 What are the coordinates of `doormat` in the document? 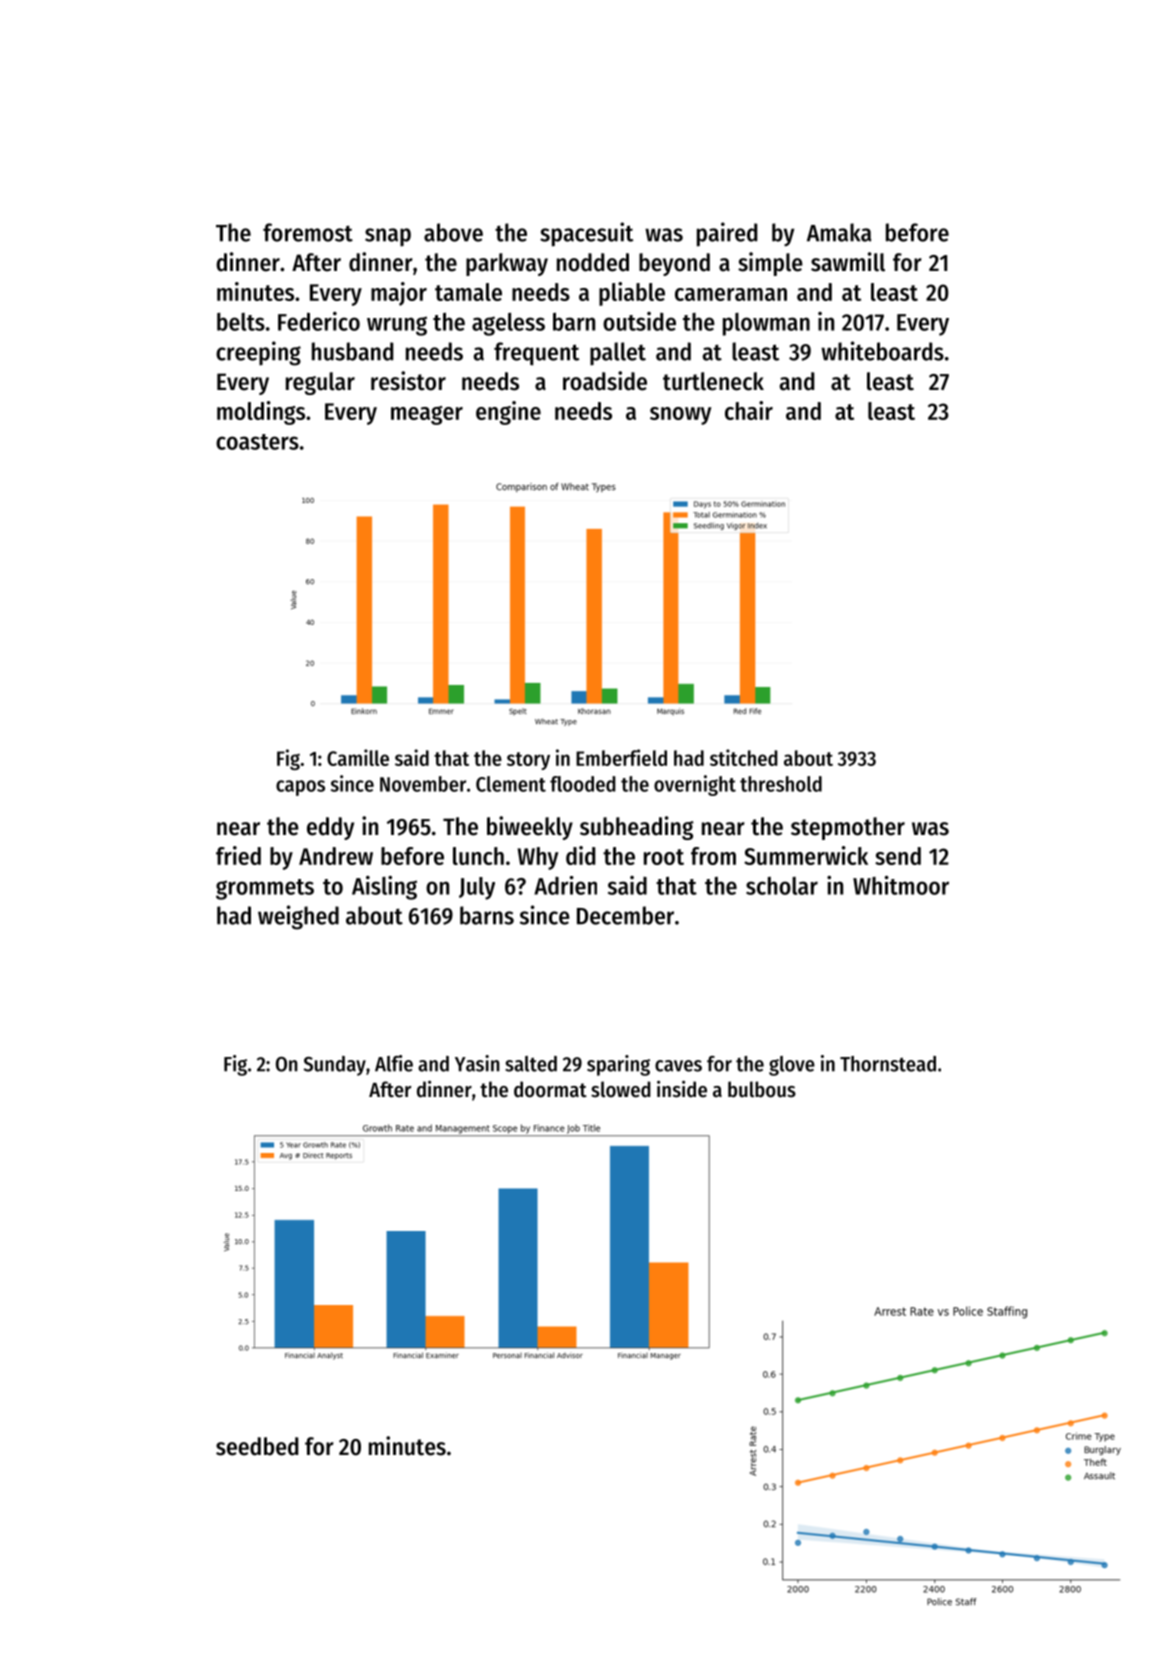 It's located at (550, 1089).
